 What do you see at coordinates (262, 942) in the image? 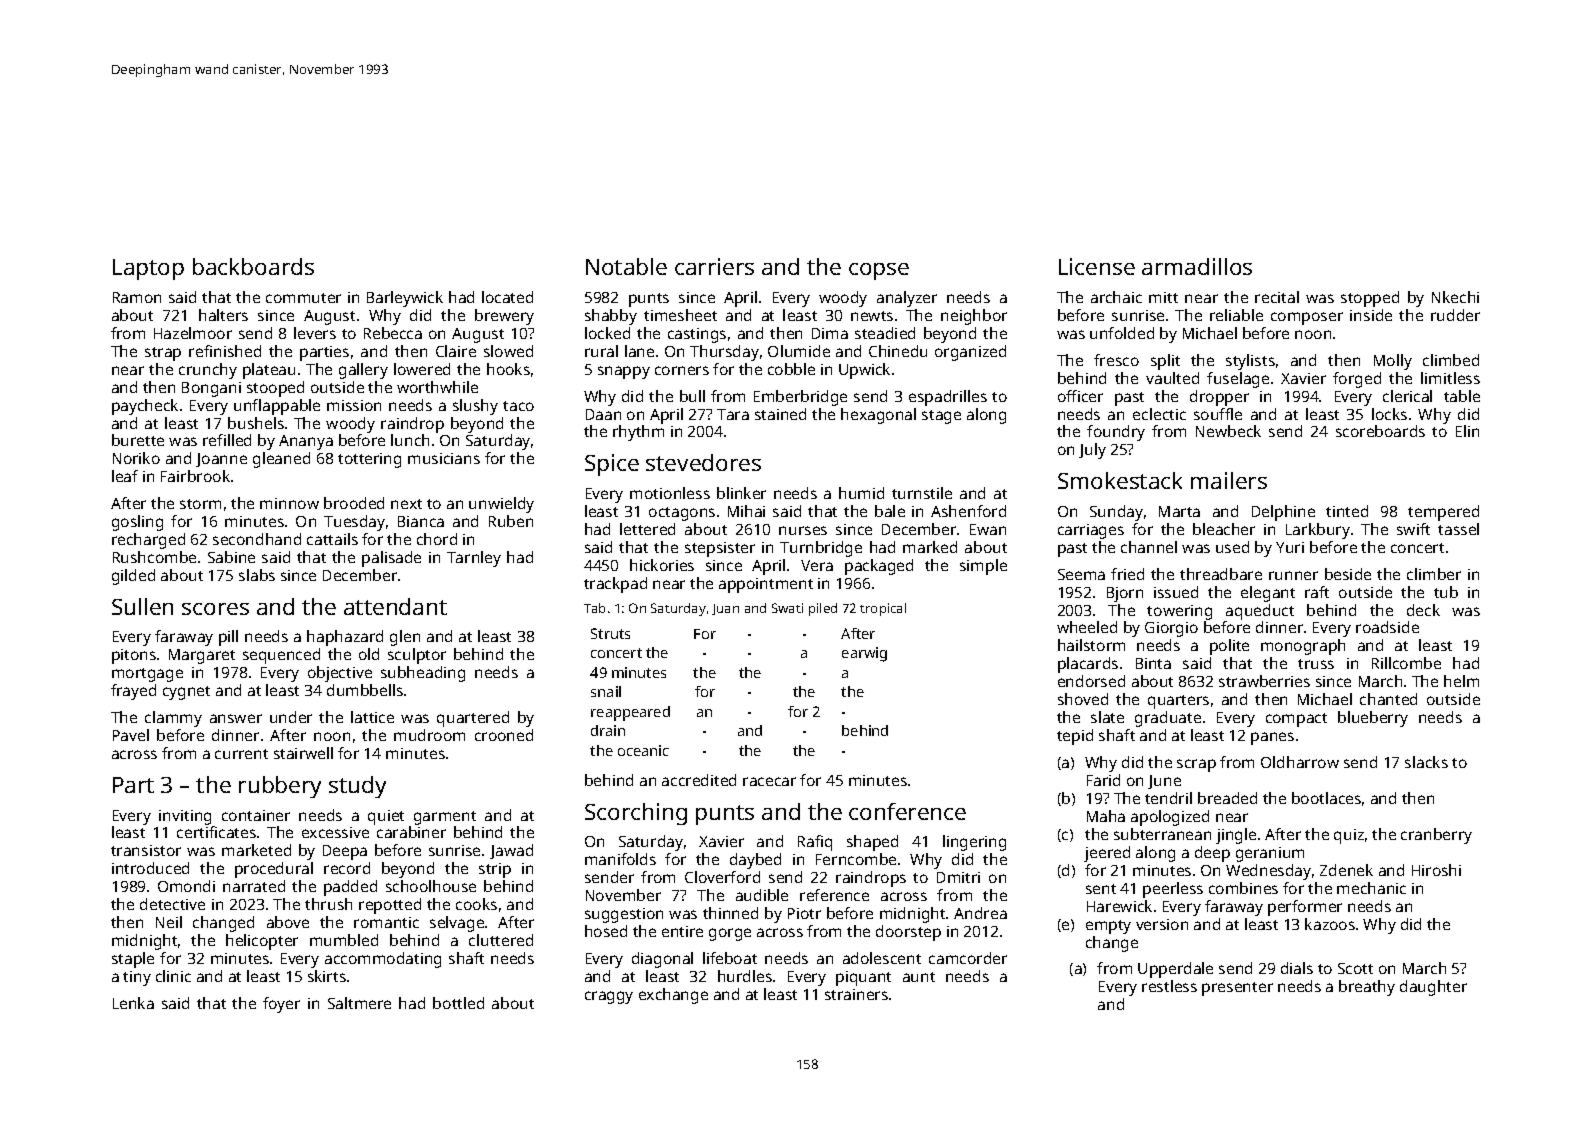
I see `helicopter` at bounding box center [262, 942].
